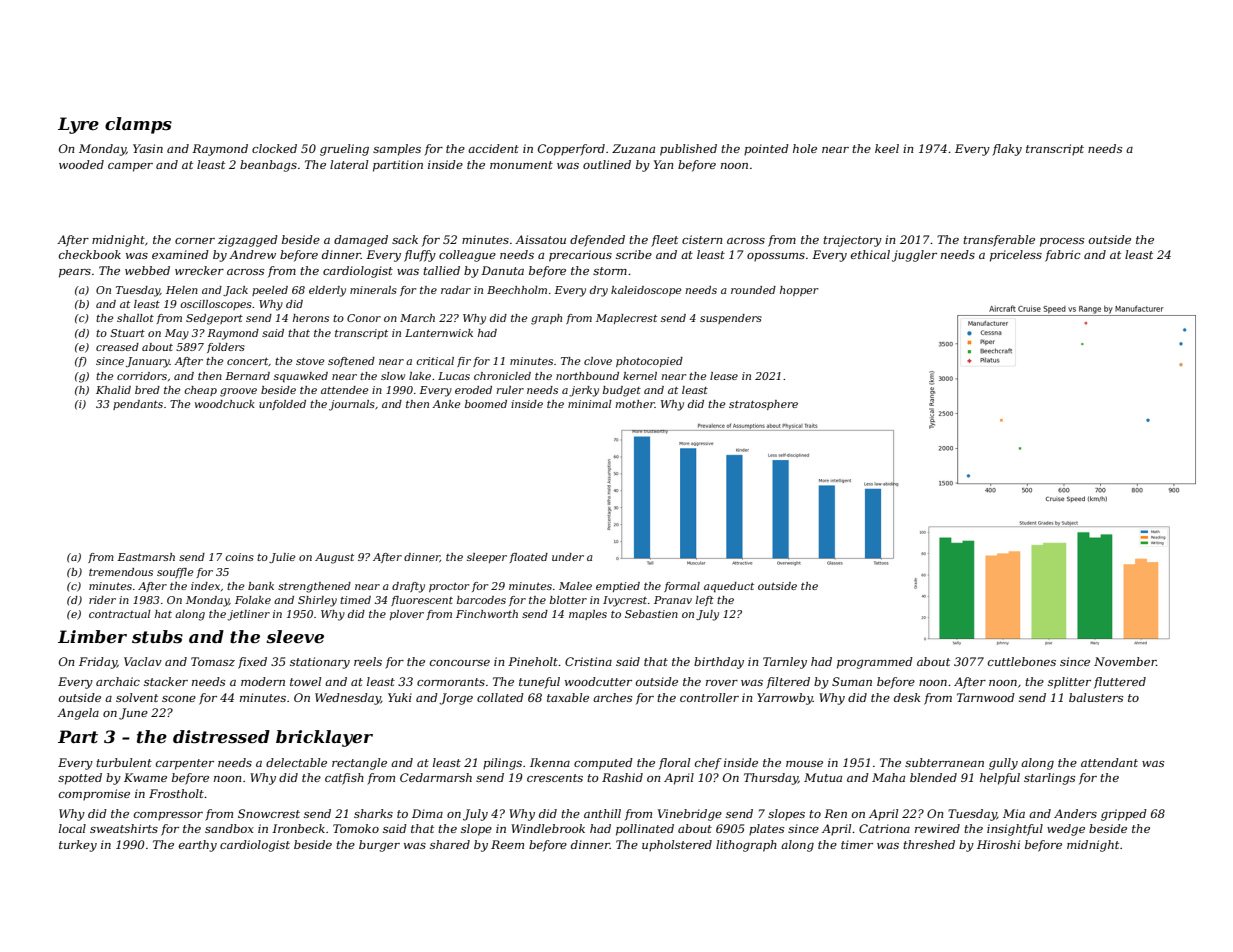 This page has height=952, width=1233. I want to click on stove, so click(310, 361).
